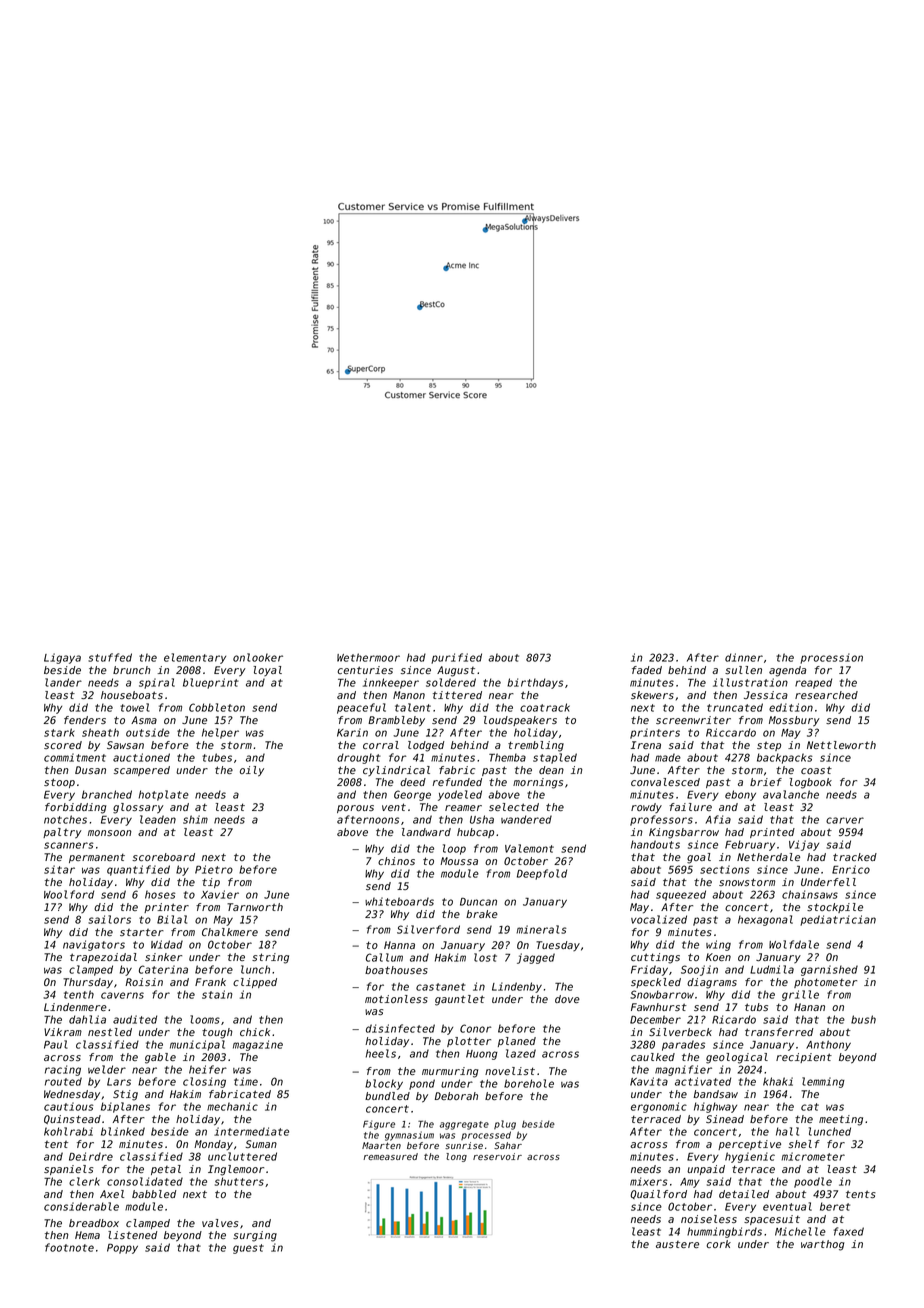  What do you see at coordinates (677, 1244) in the document?
I see `austere` at bounding box center [677, 1244].
